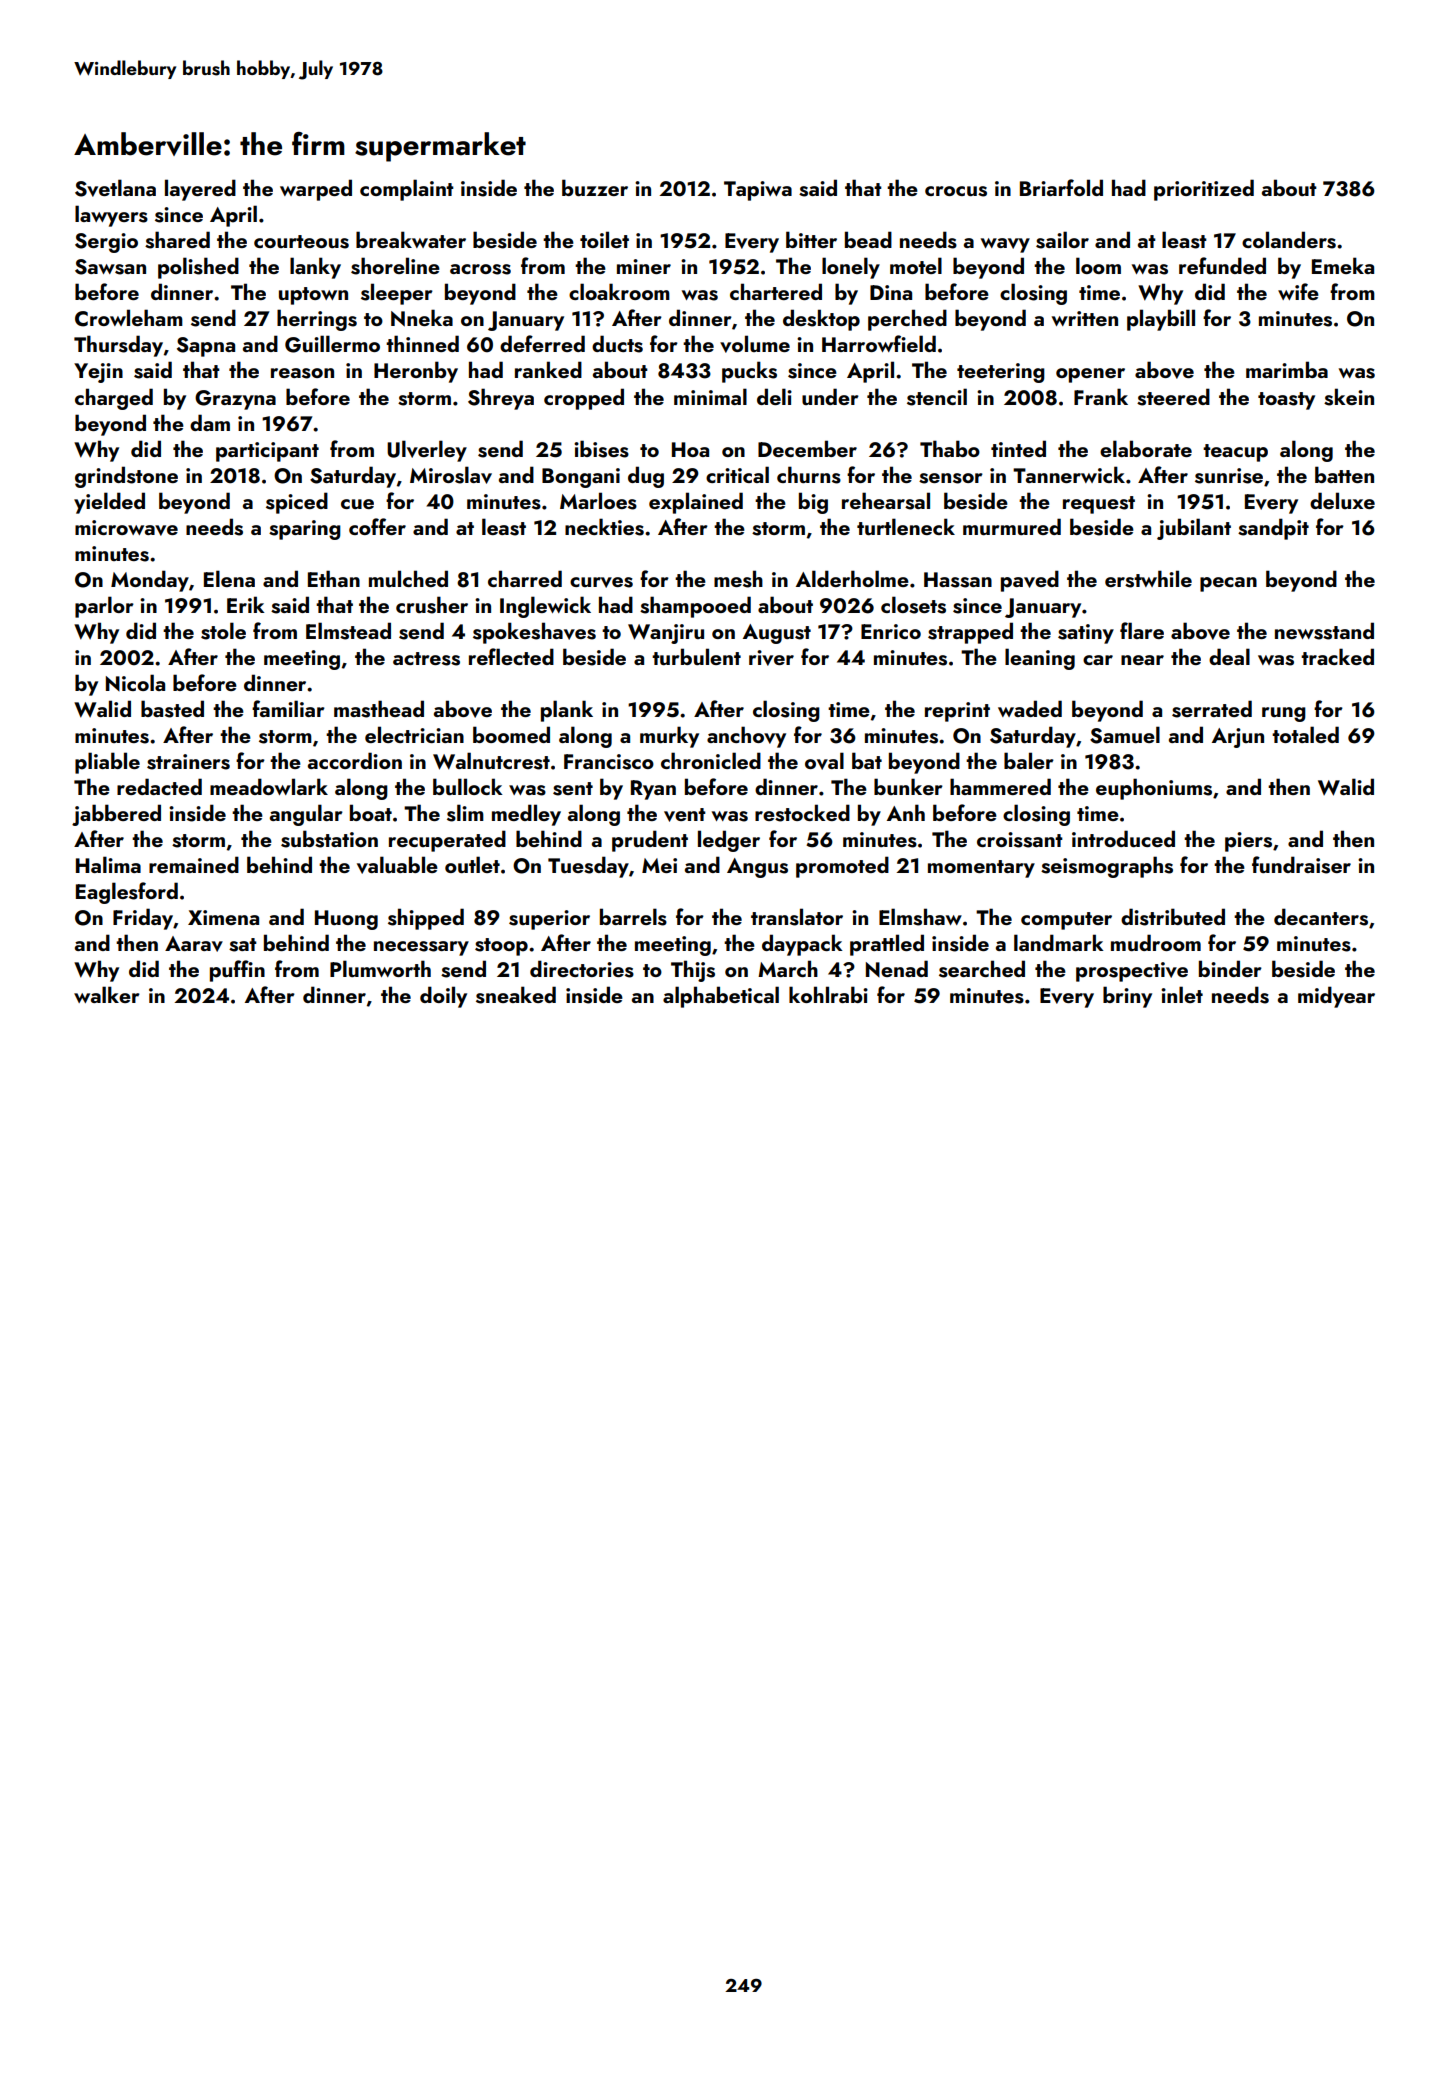 Image resolution: width=1450 pixels, height=2100 pixels. I want to click on yielded, so click(109, 503).
